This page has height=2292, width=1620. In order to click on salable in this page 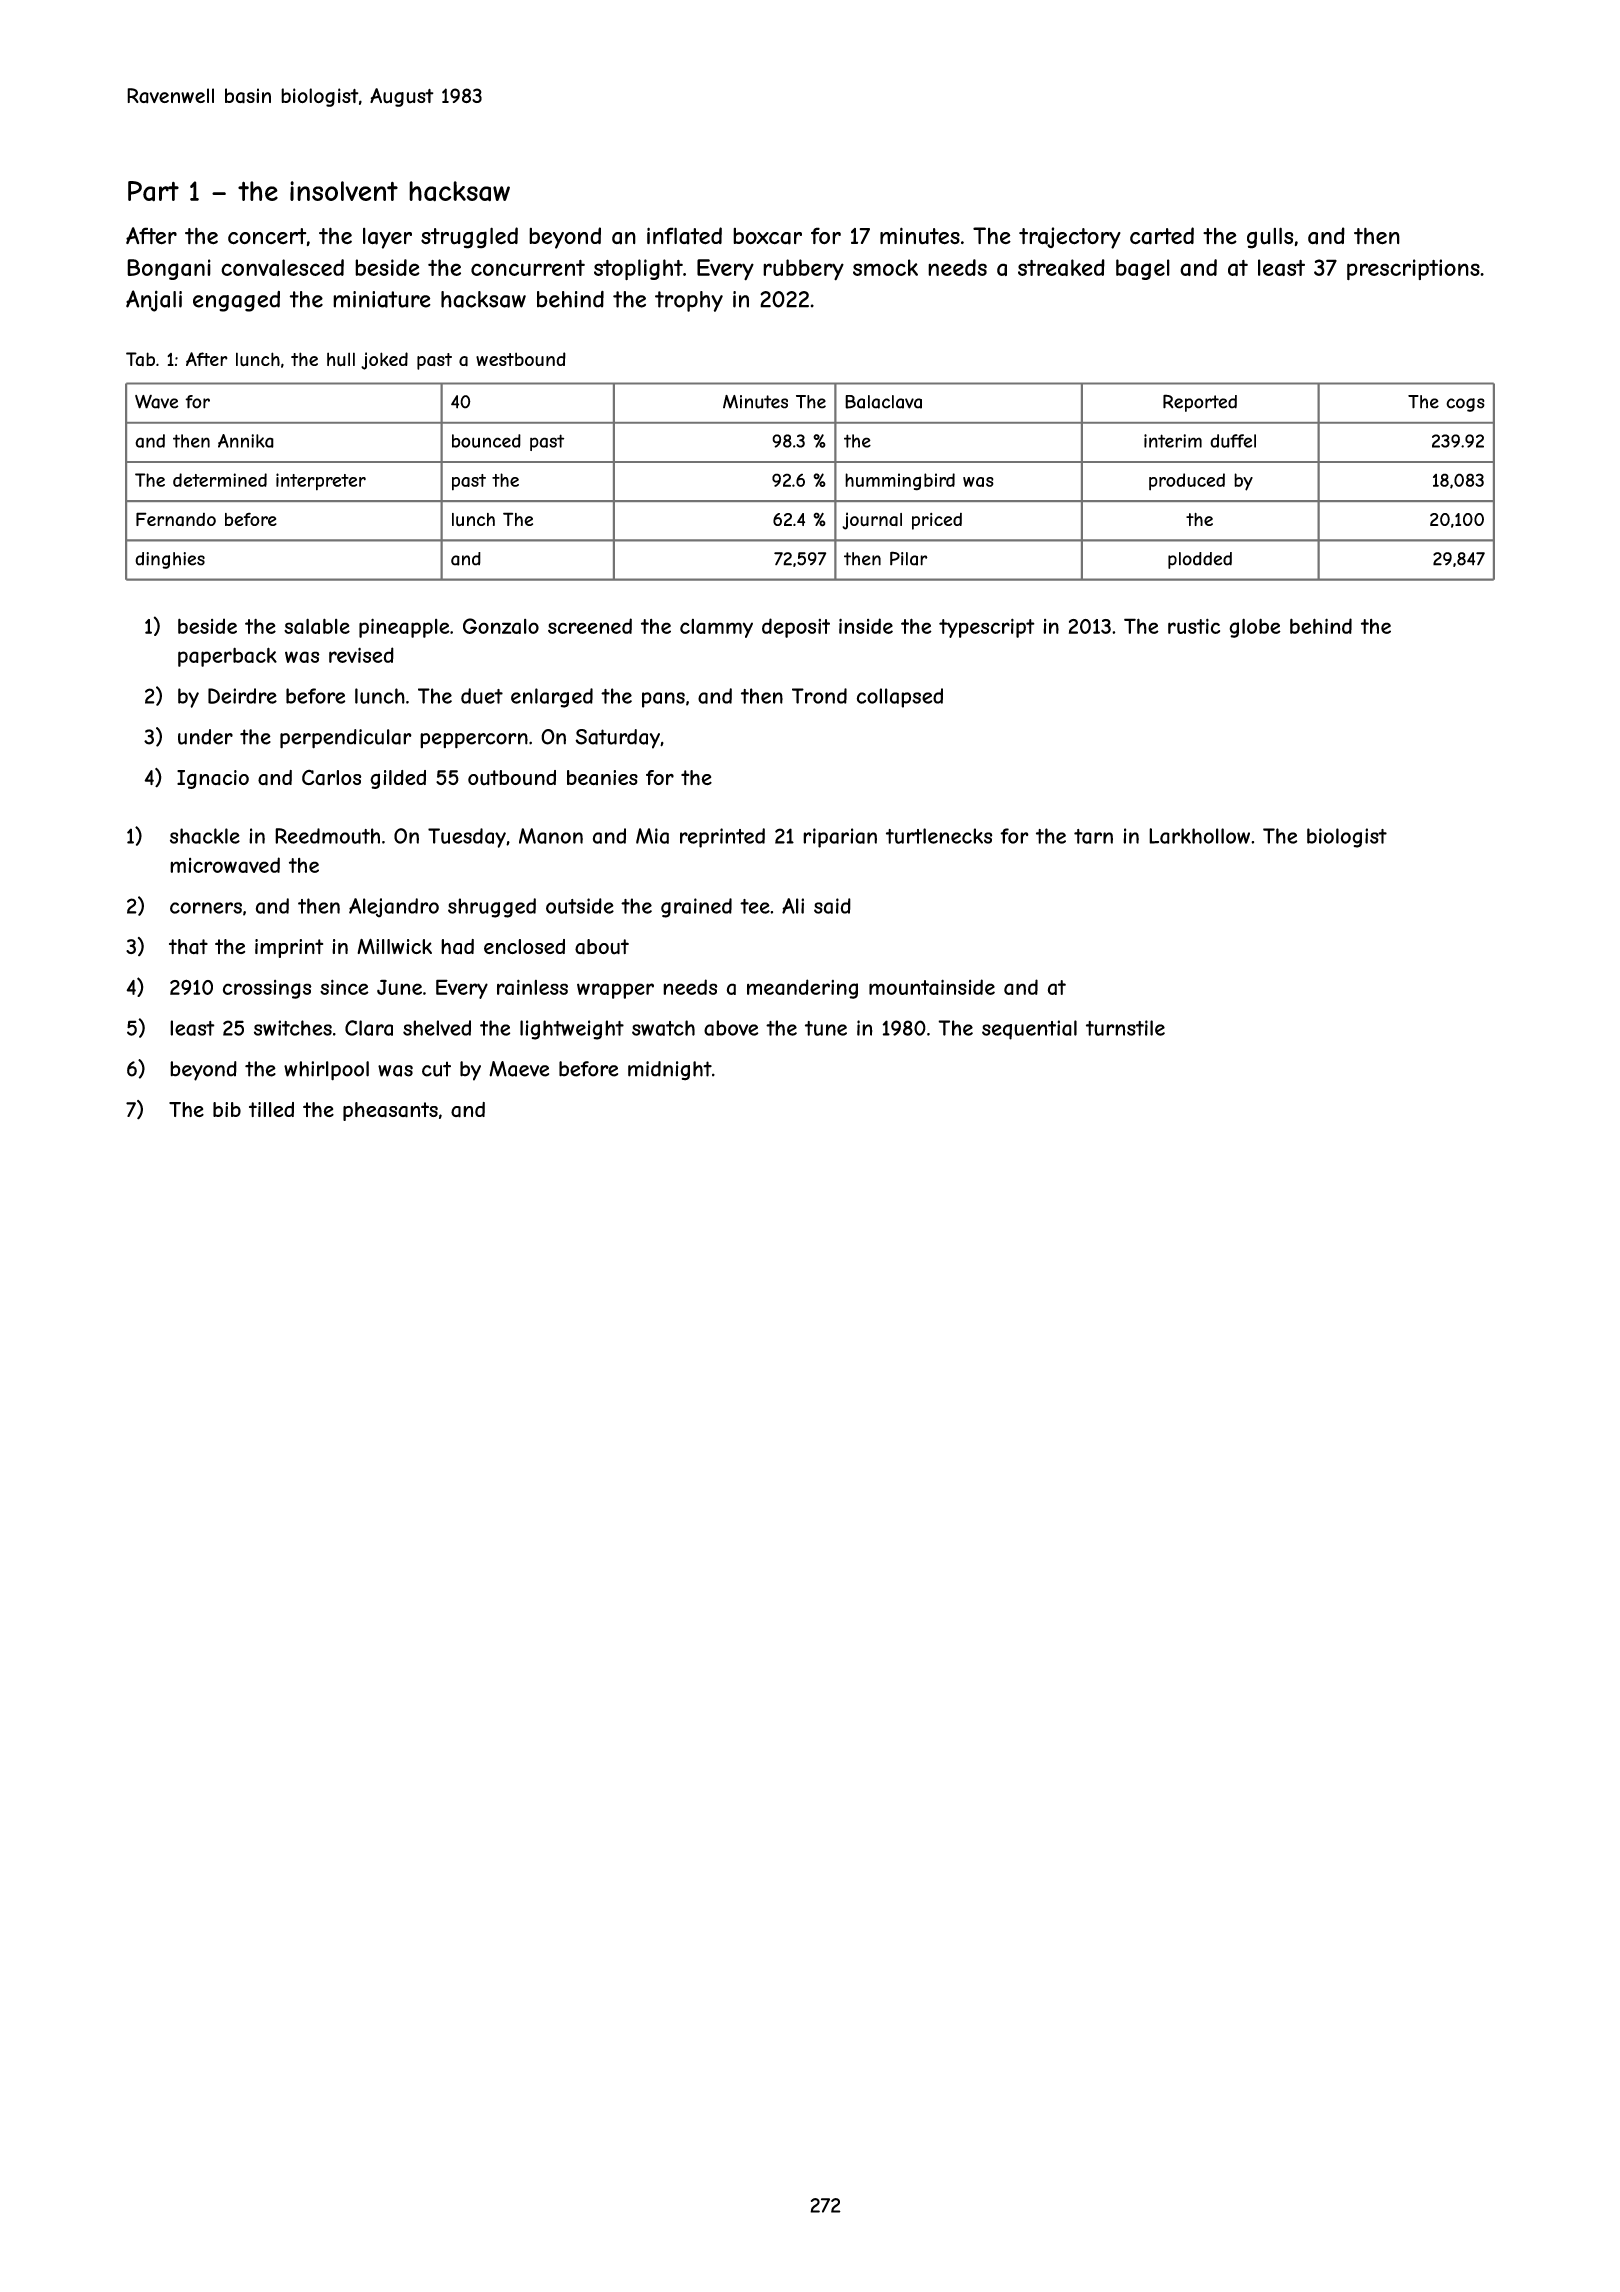, I will do `click(317, 626)`.
